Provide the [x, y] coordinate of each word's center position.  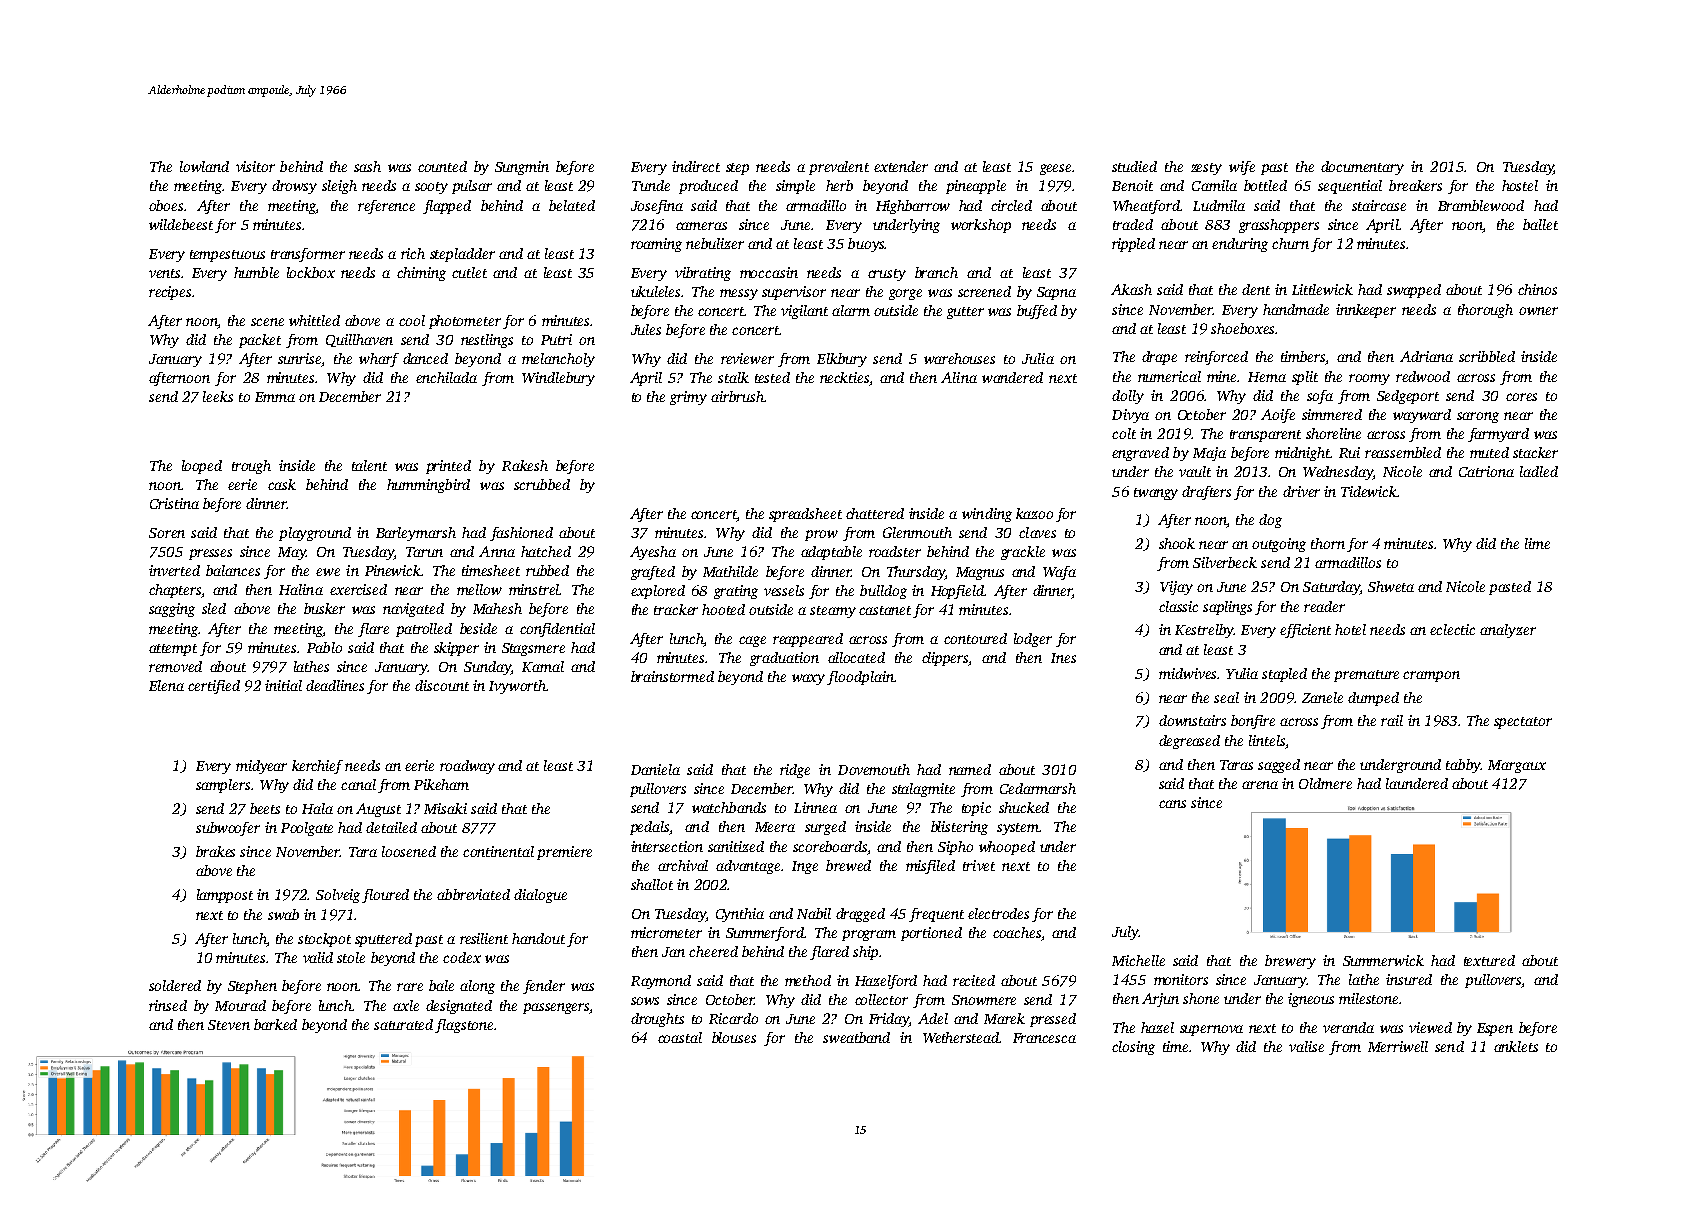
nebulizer [715, 243]
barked [275, 1024]
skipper [456, 649]
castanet [885, 610]
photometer [465, 322]
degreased [1189, 742]
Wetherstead [961, 1037]
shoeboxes [1242, 328]
